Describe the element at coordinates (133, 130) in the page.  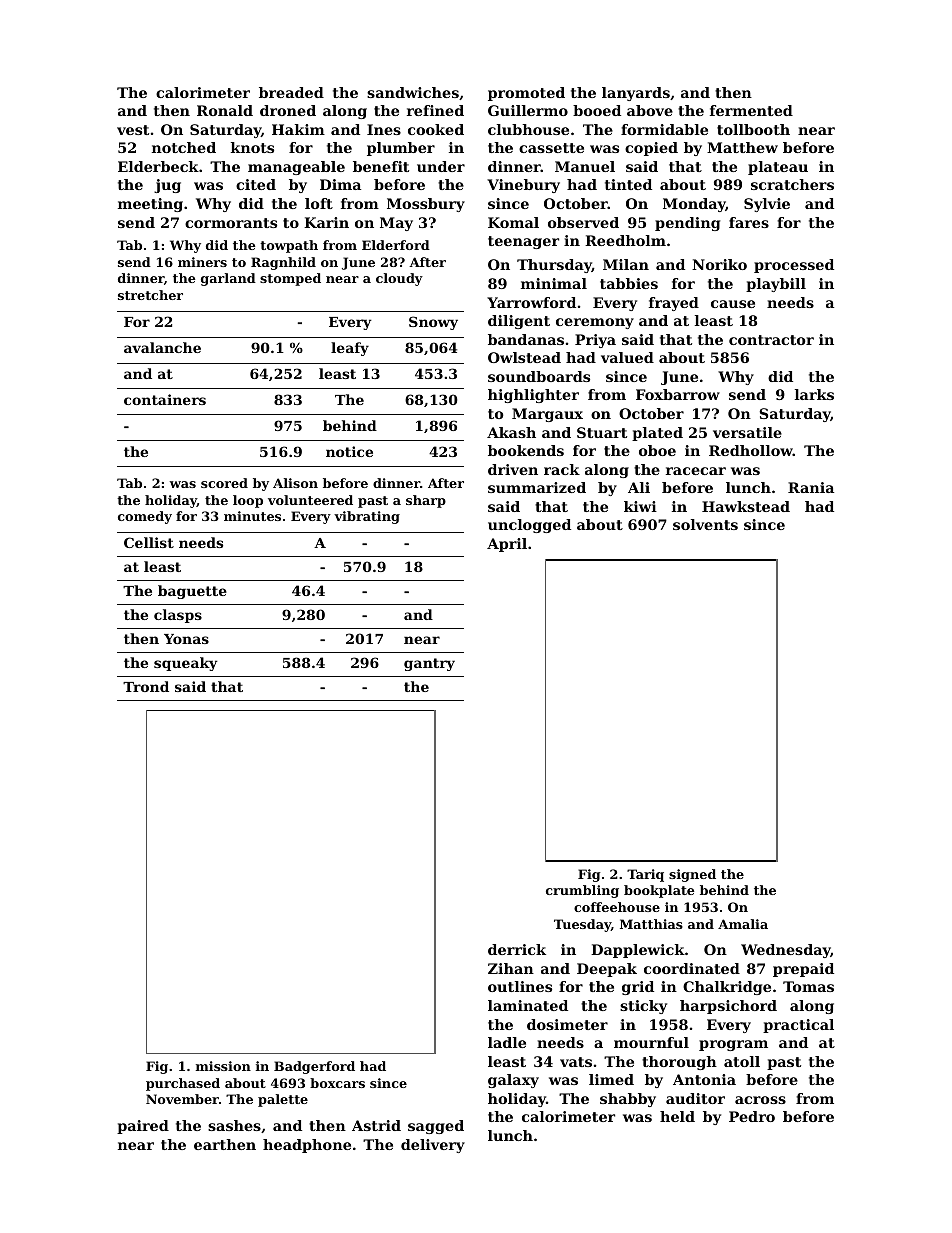
I see `vest` at that location.
